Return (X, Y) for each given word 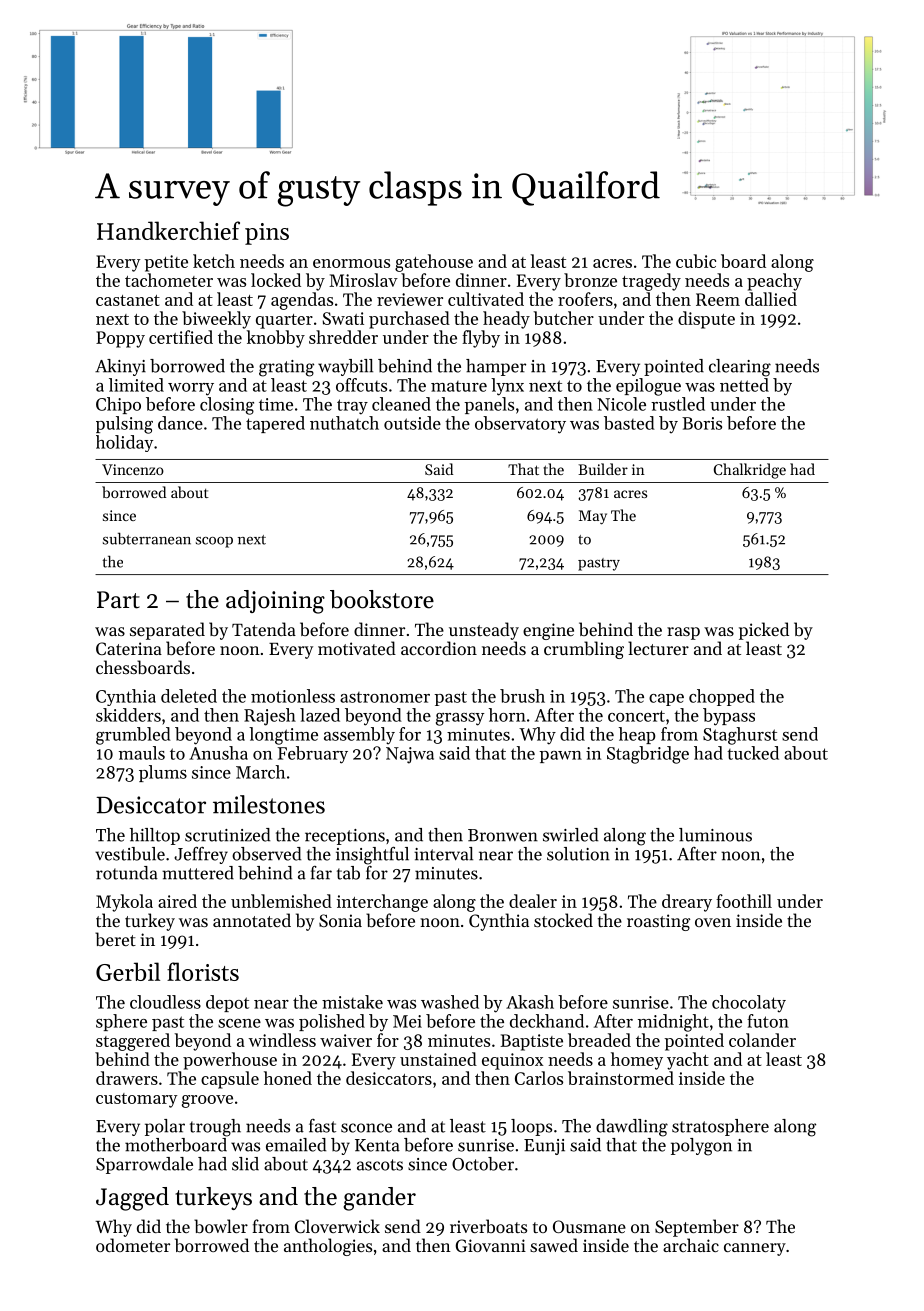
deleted (189, 696)
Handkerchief (168, 230)
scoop (214, 542)
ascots (380, 1165)
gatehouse (434, 263)
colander (762, 1040)
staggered (133, 1042)
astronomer (385, 697)
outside (412, 423)
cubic (696, 261)
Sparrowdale (144, 1165)
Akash (530, 1002)
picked (764, 631)
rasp (683, 633)
